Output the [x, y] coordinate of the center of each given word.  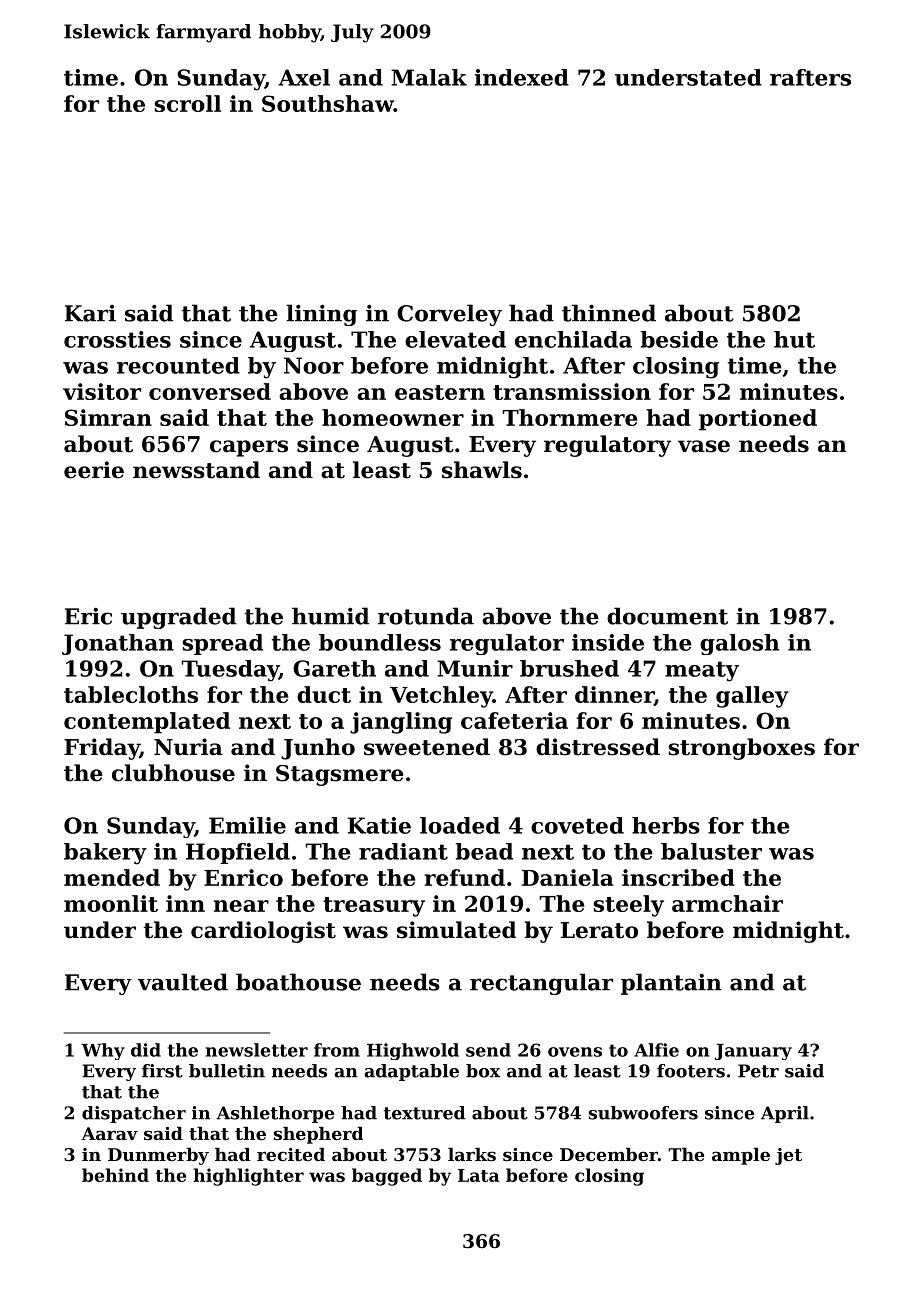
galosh [740, 644]
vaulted [183, 982]
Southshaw [328, 103]
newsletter [257, 1050]
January [753, 1052]
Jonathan [118, 644]
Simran [108, 417]
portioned [758, 420]
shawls [482, 470]
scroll [187, 103]
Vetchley [441, 697]
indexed [522, 77]
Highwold [413, 1051]
